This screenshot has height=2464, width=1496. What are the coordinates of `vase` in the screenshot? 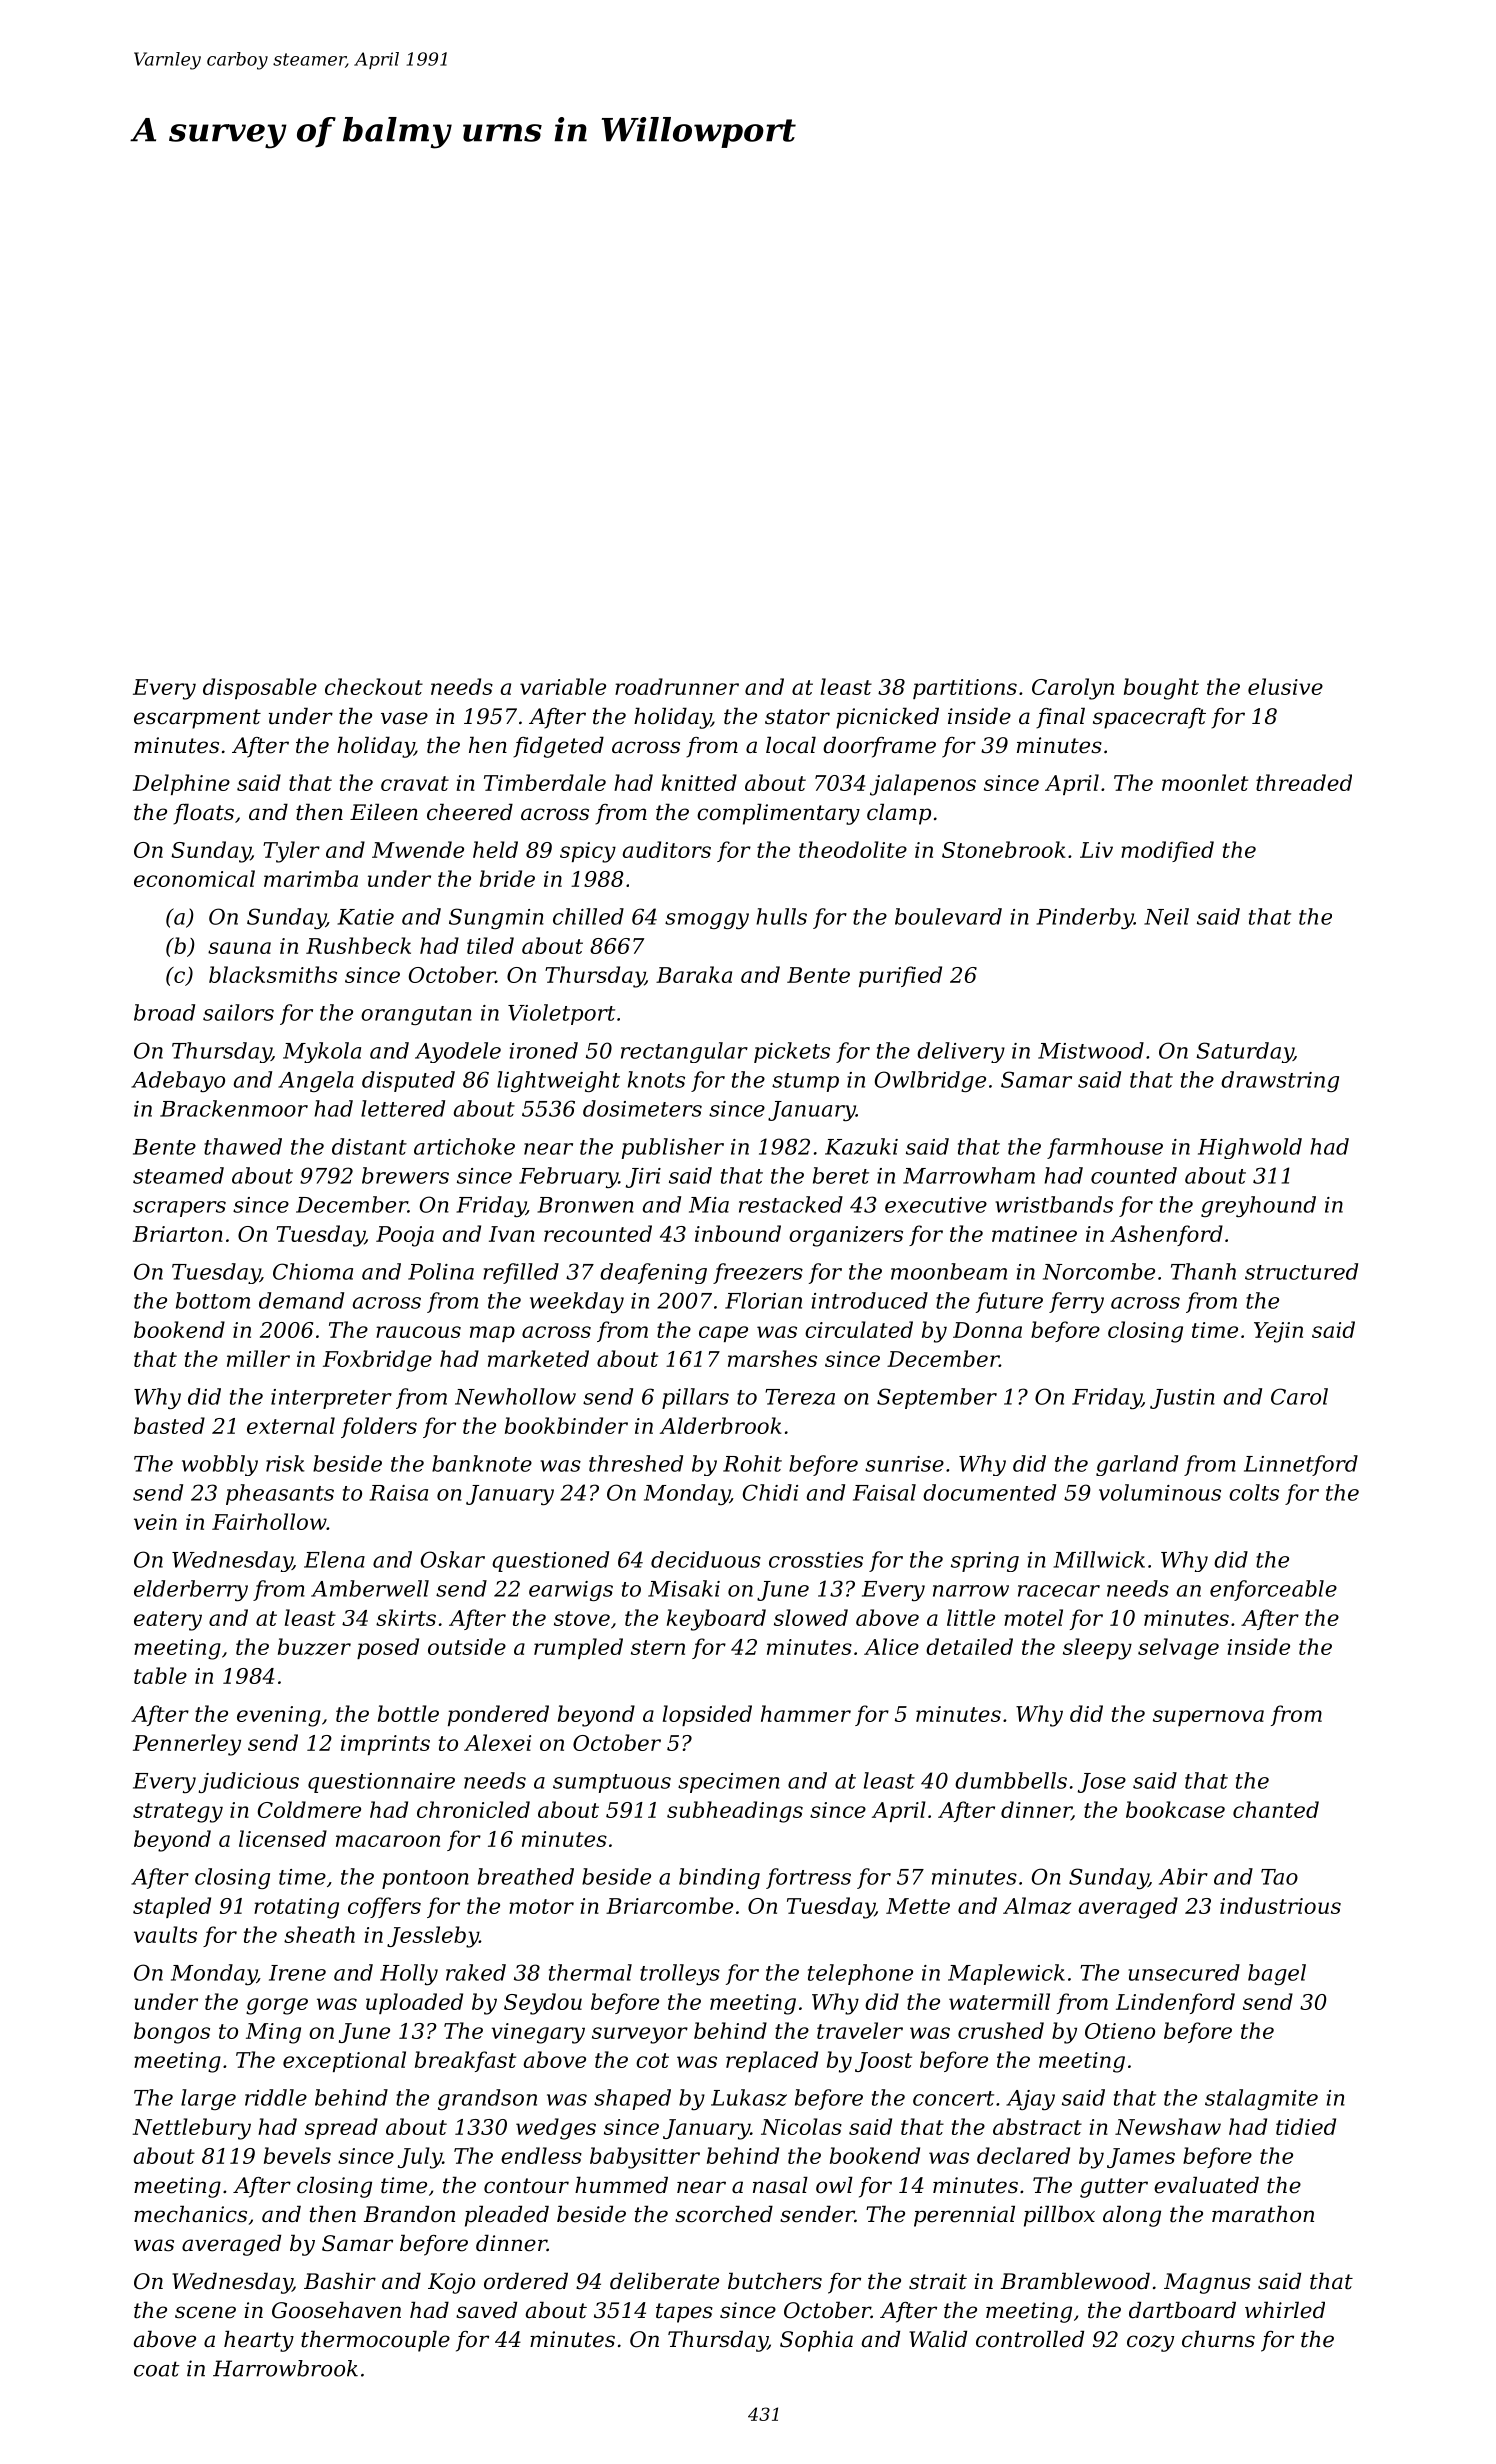 It's located at (404, 718).
